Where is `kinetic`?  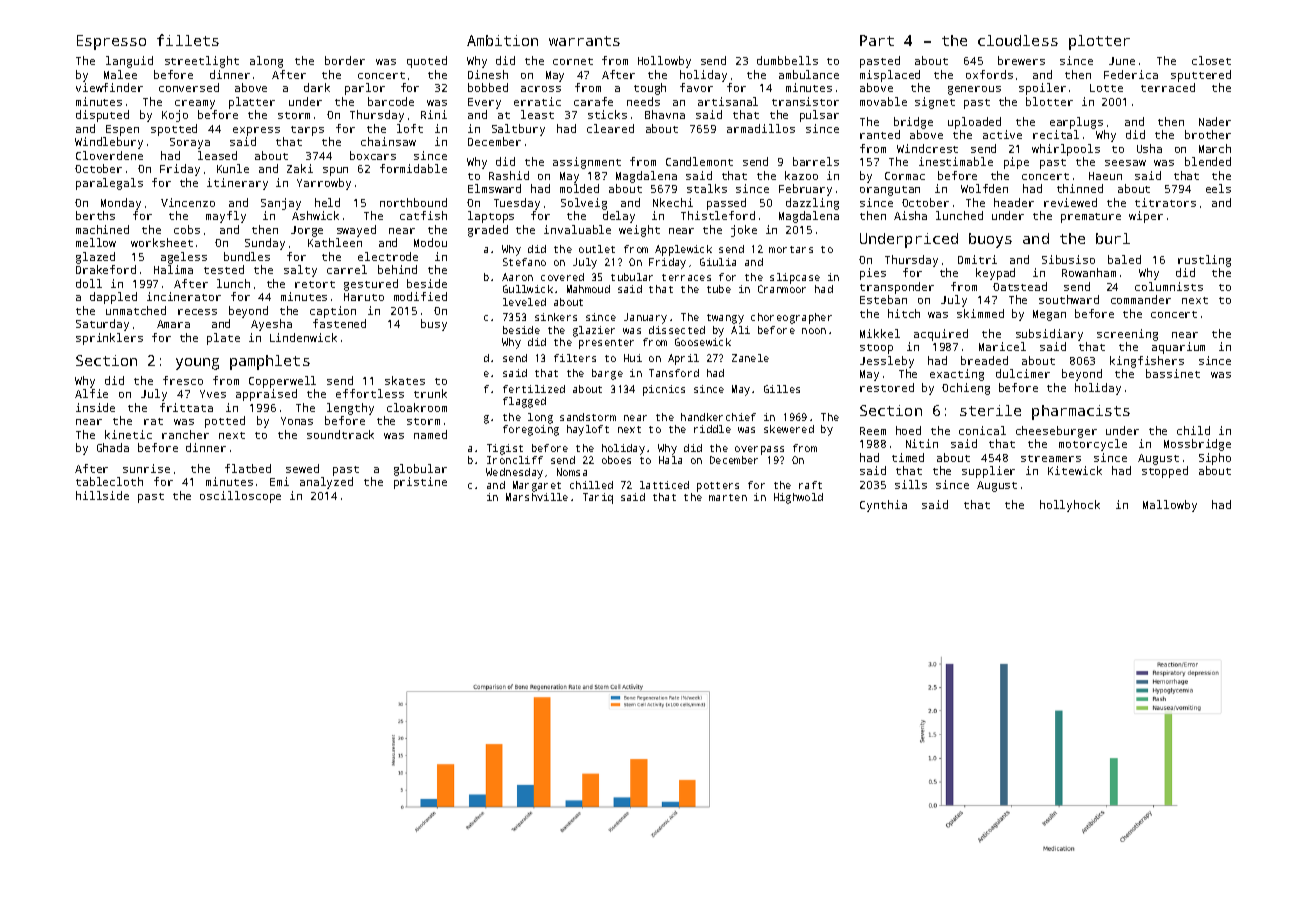 kinetic is located at coordinates (128, 434).
